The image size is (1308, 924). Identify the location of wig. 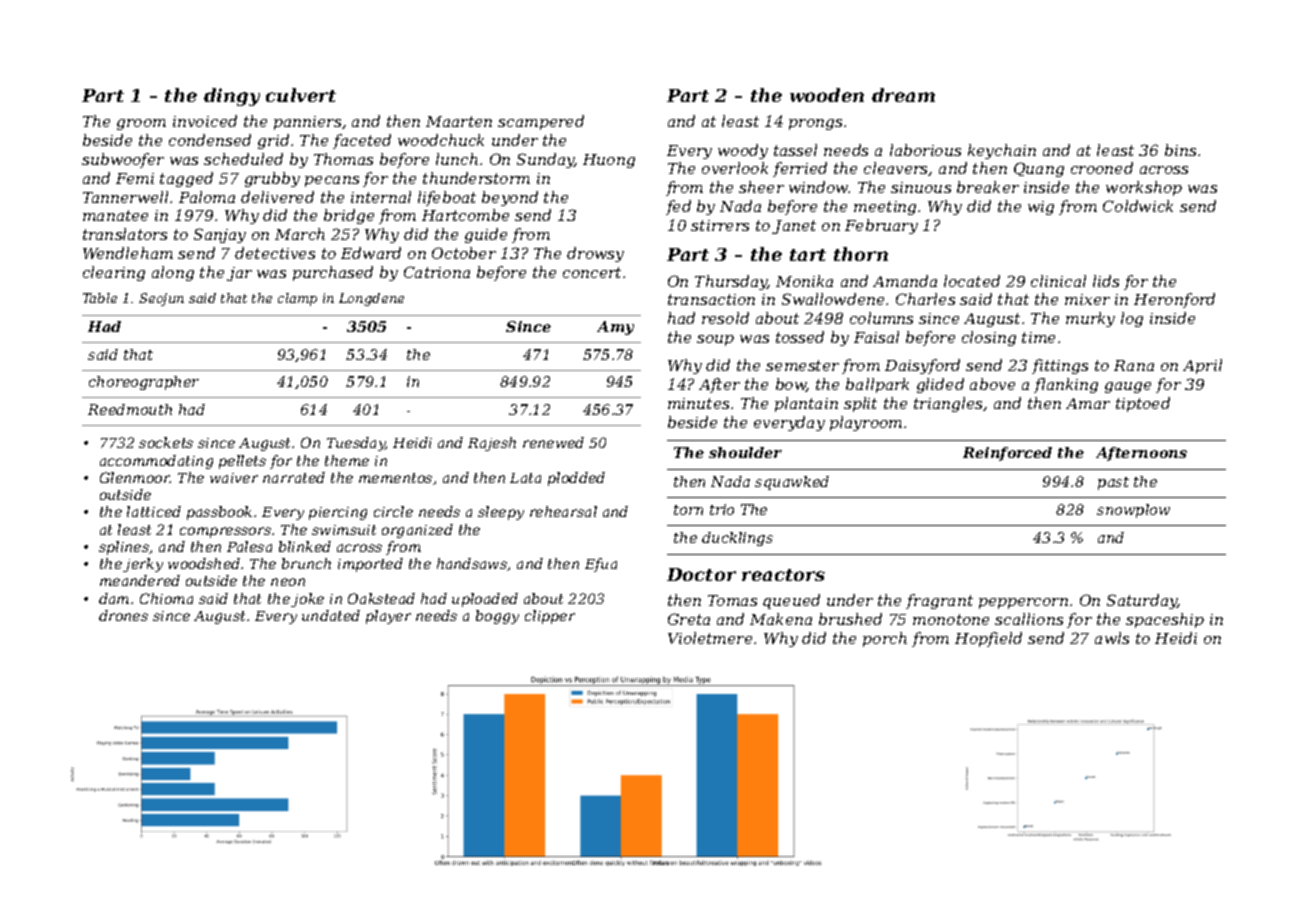
(1041, 208).
